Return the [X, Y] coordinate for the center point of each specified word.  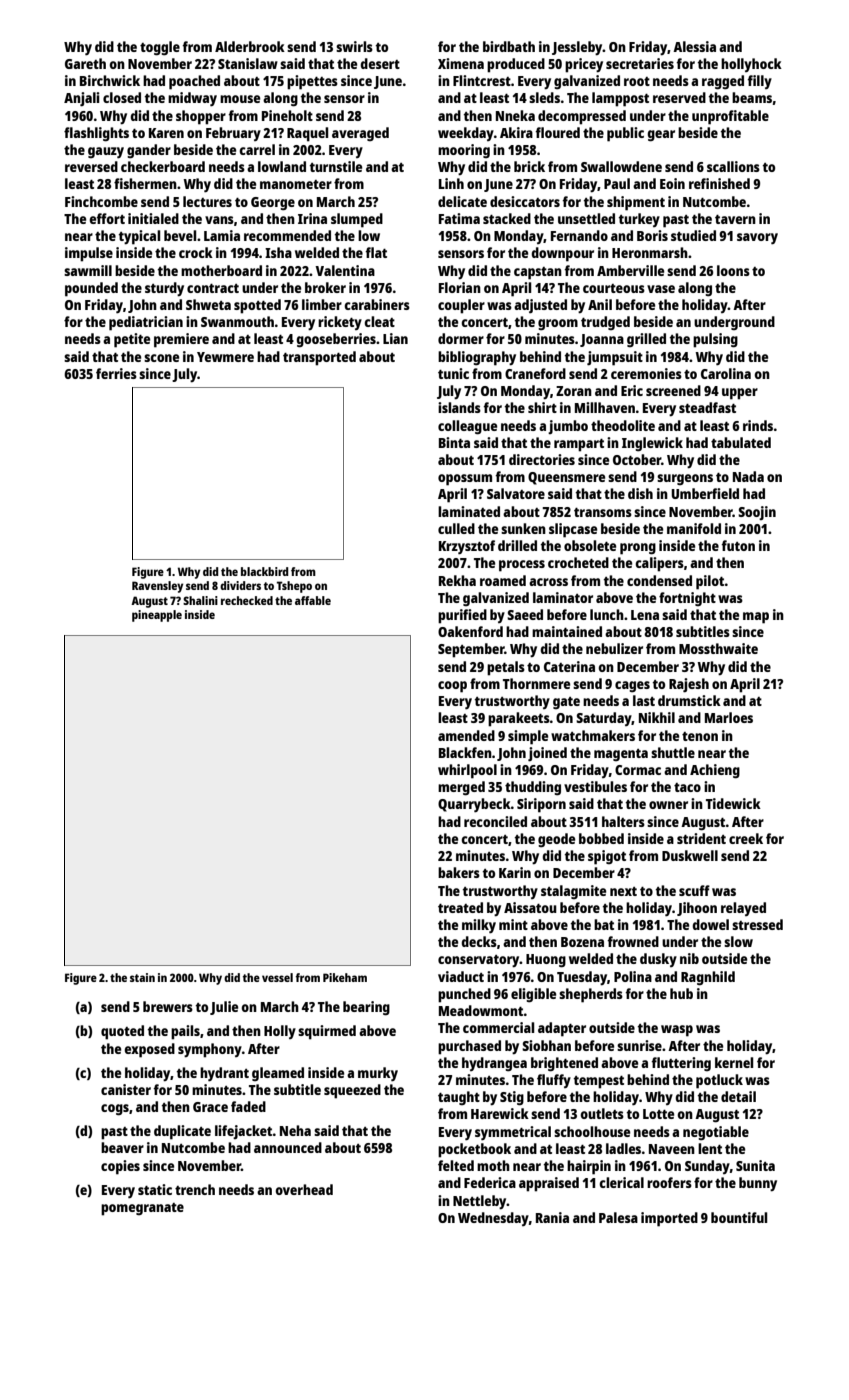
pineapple [157, 616]
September [471, 650]
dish [640, 493]
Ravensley [157, 587]
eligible [533, 995]
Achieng [715, 771]
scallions [733, 166]
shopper [201, 117]
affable [313, 600]
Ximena [461, 63]
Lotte [658, 1114]
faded [248, 1106]
